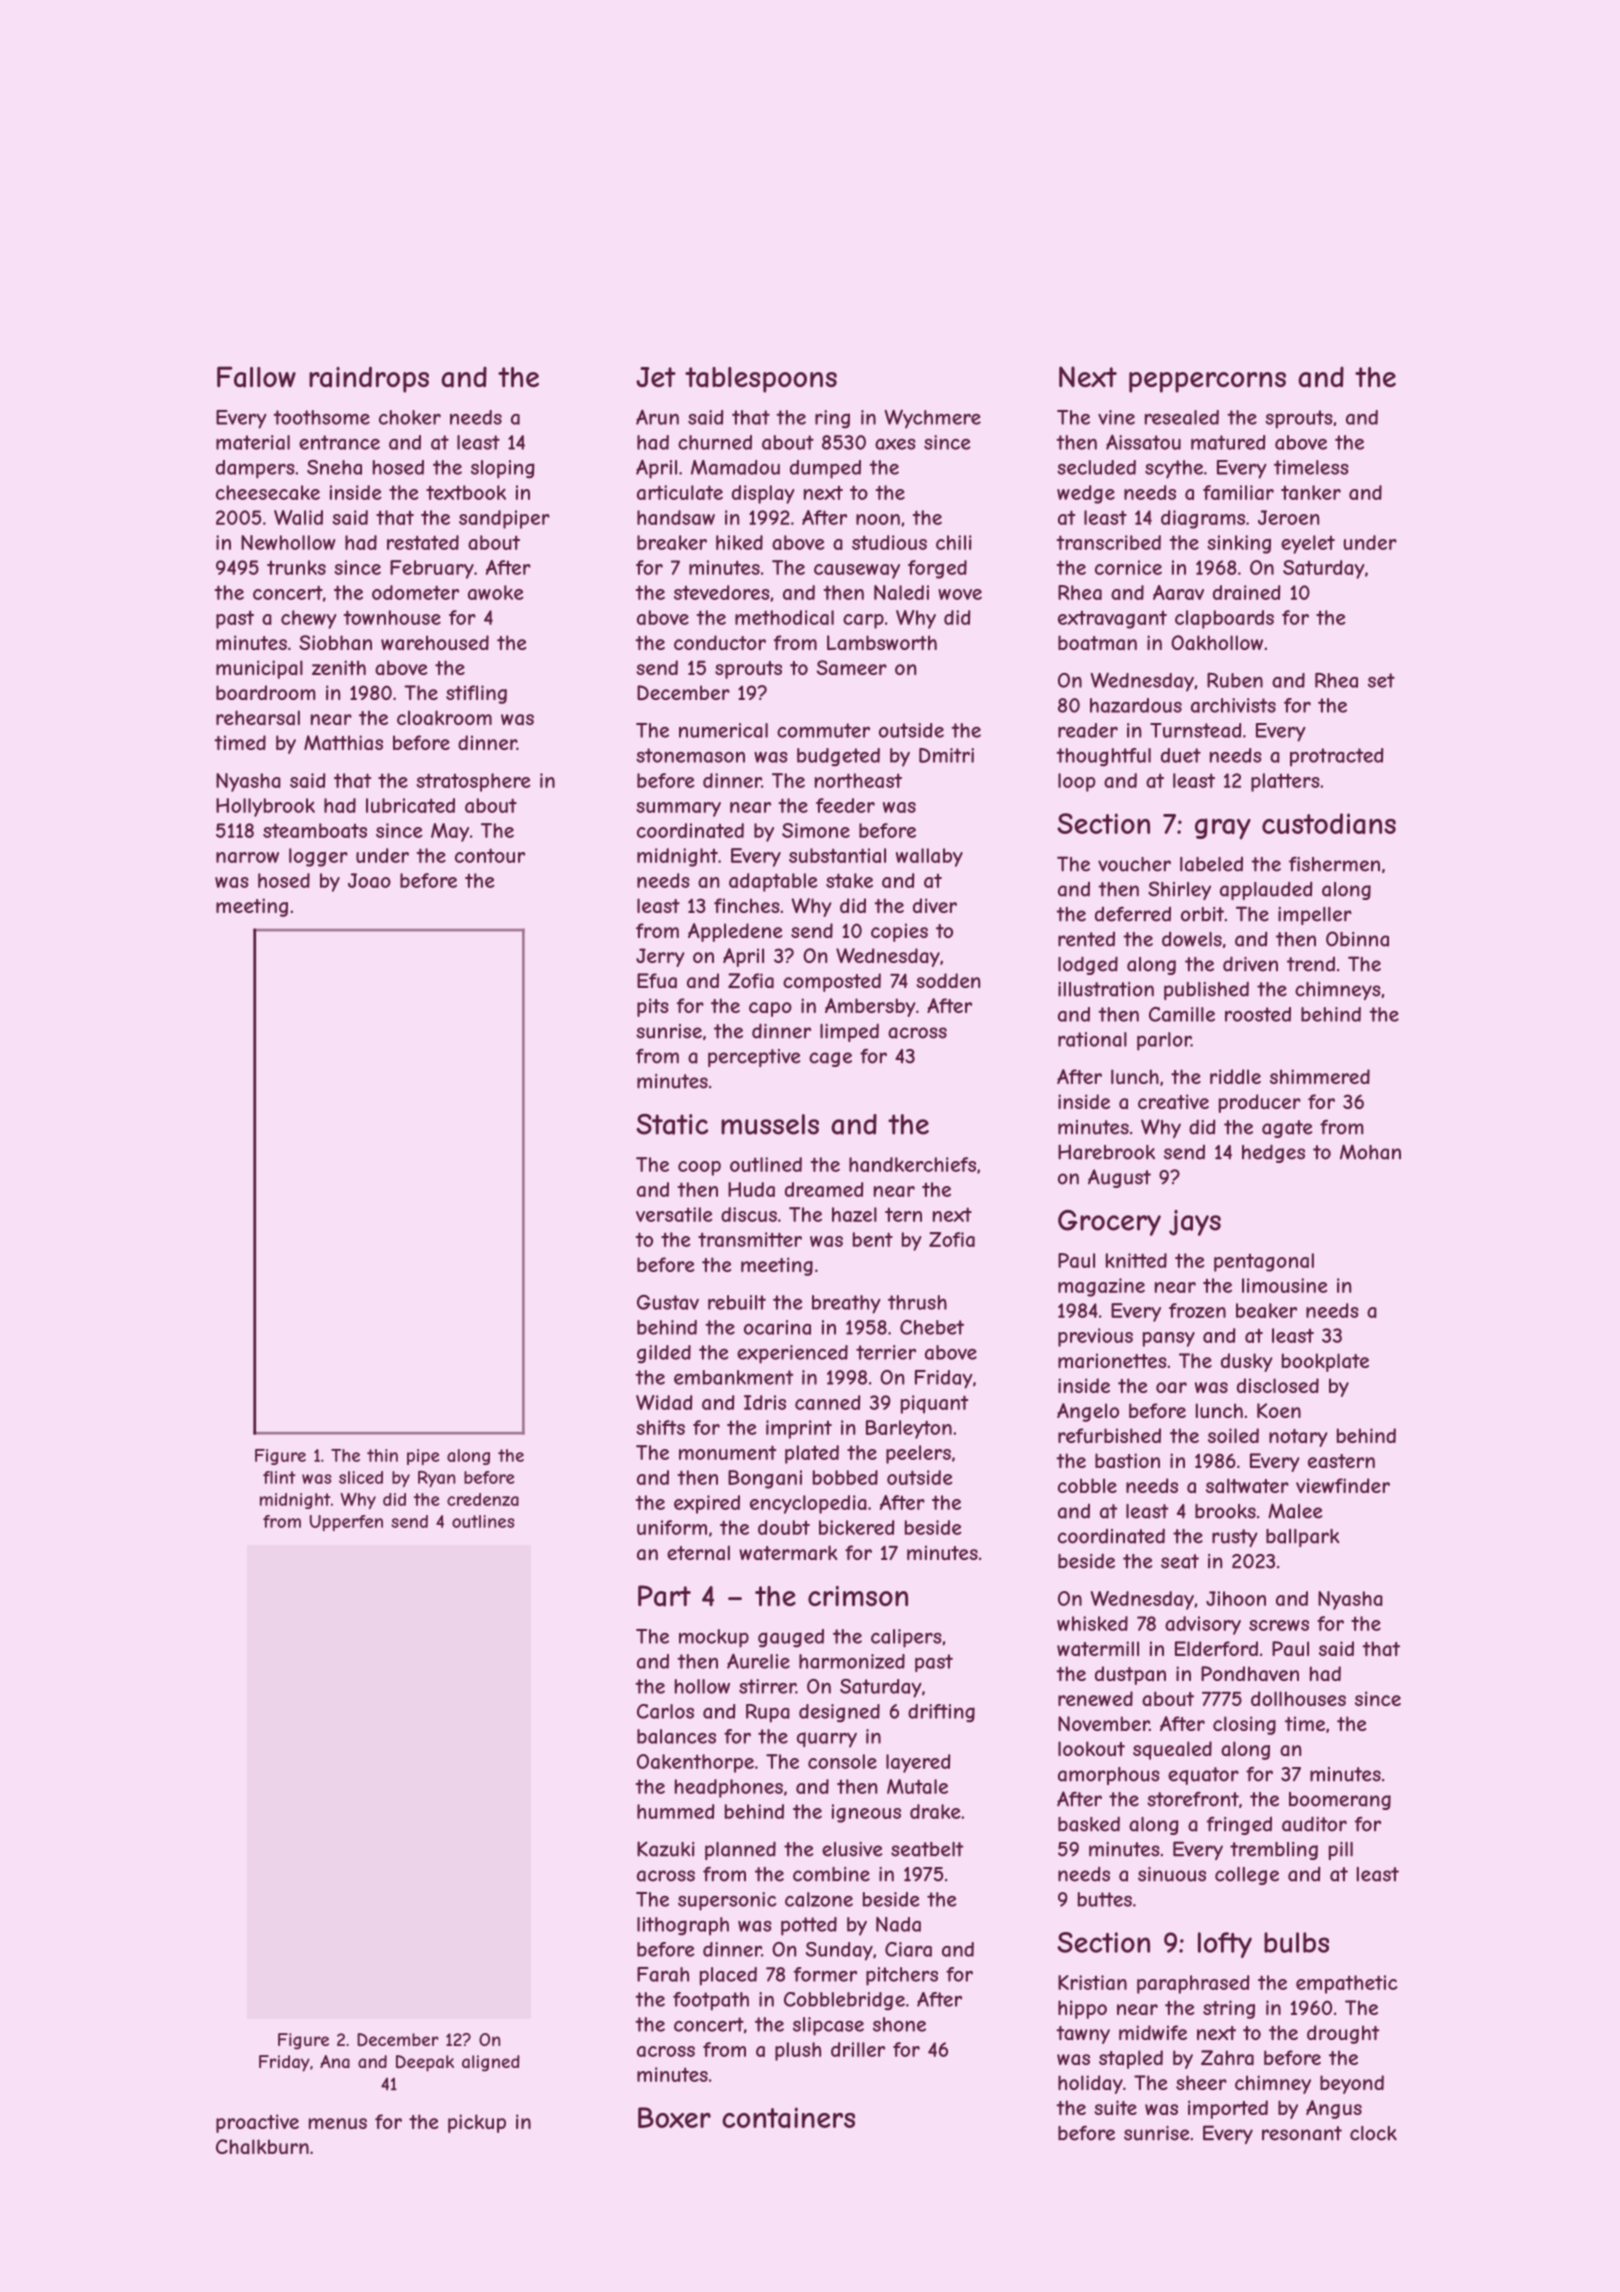 The width and height of the document is (1620, 2292). What do you see at coordinates (849, 1032) in the document?
I see `limped` at bounding box center [849, 1032].
